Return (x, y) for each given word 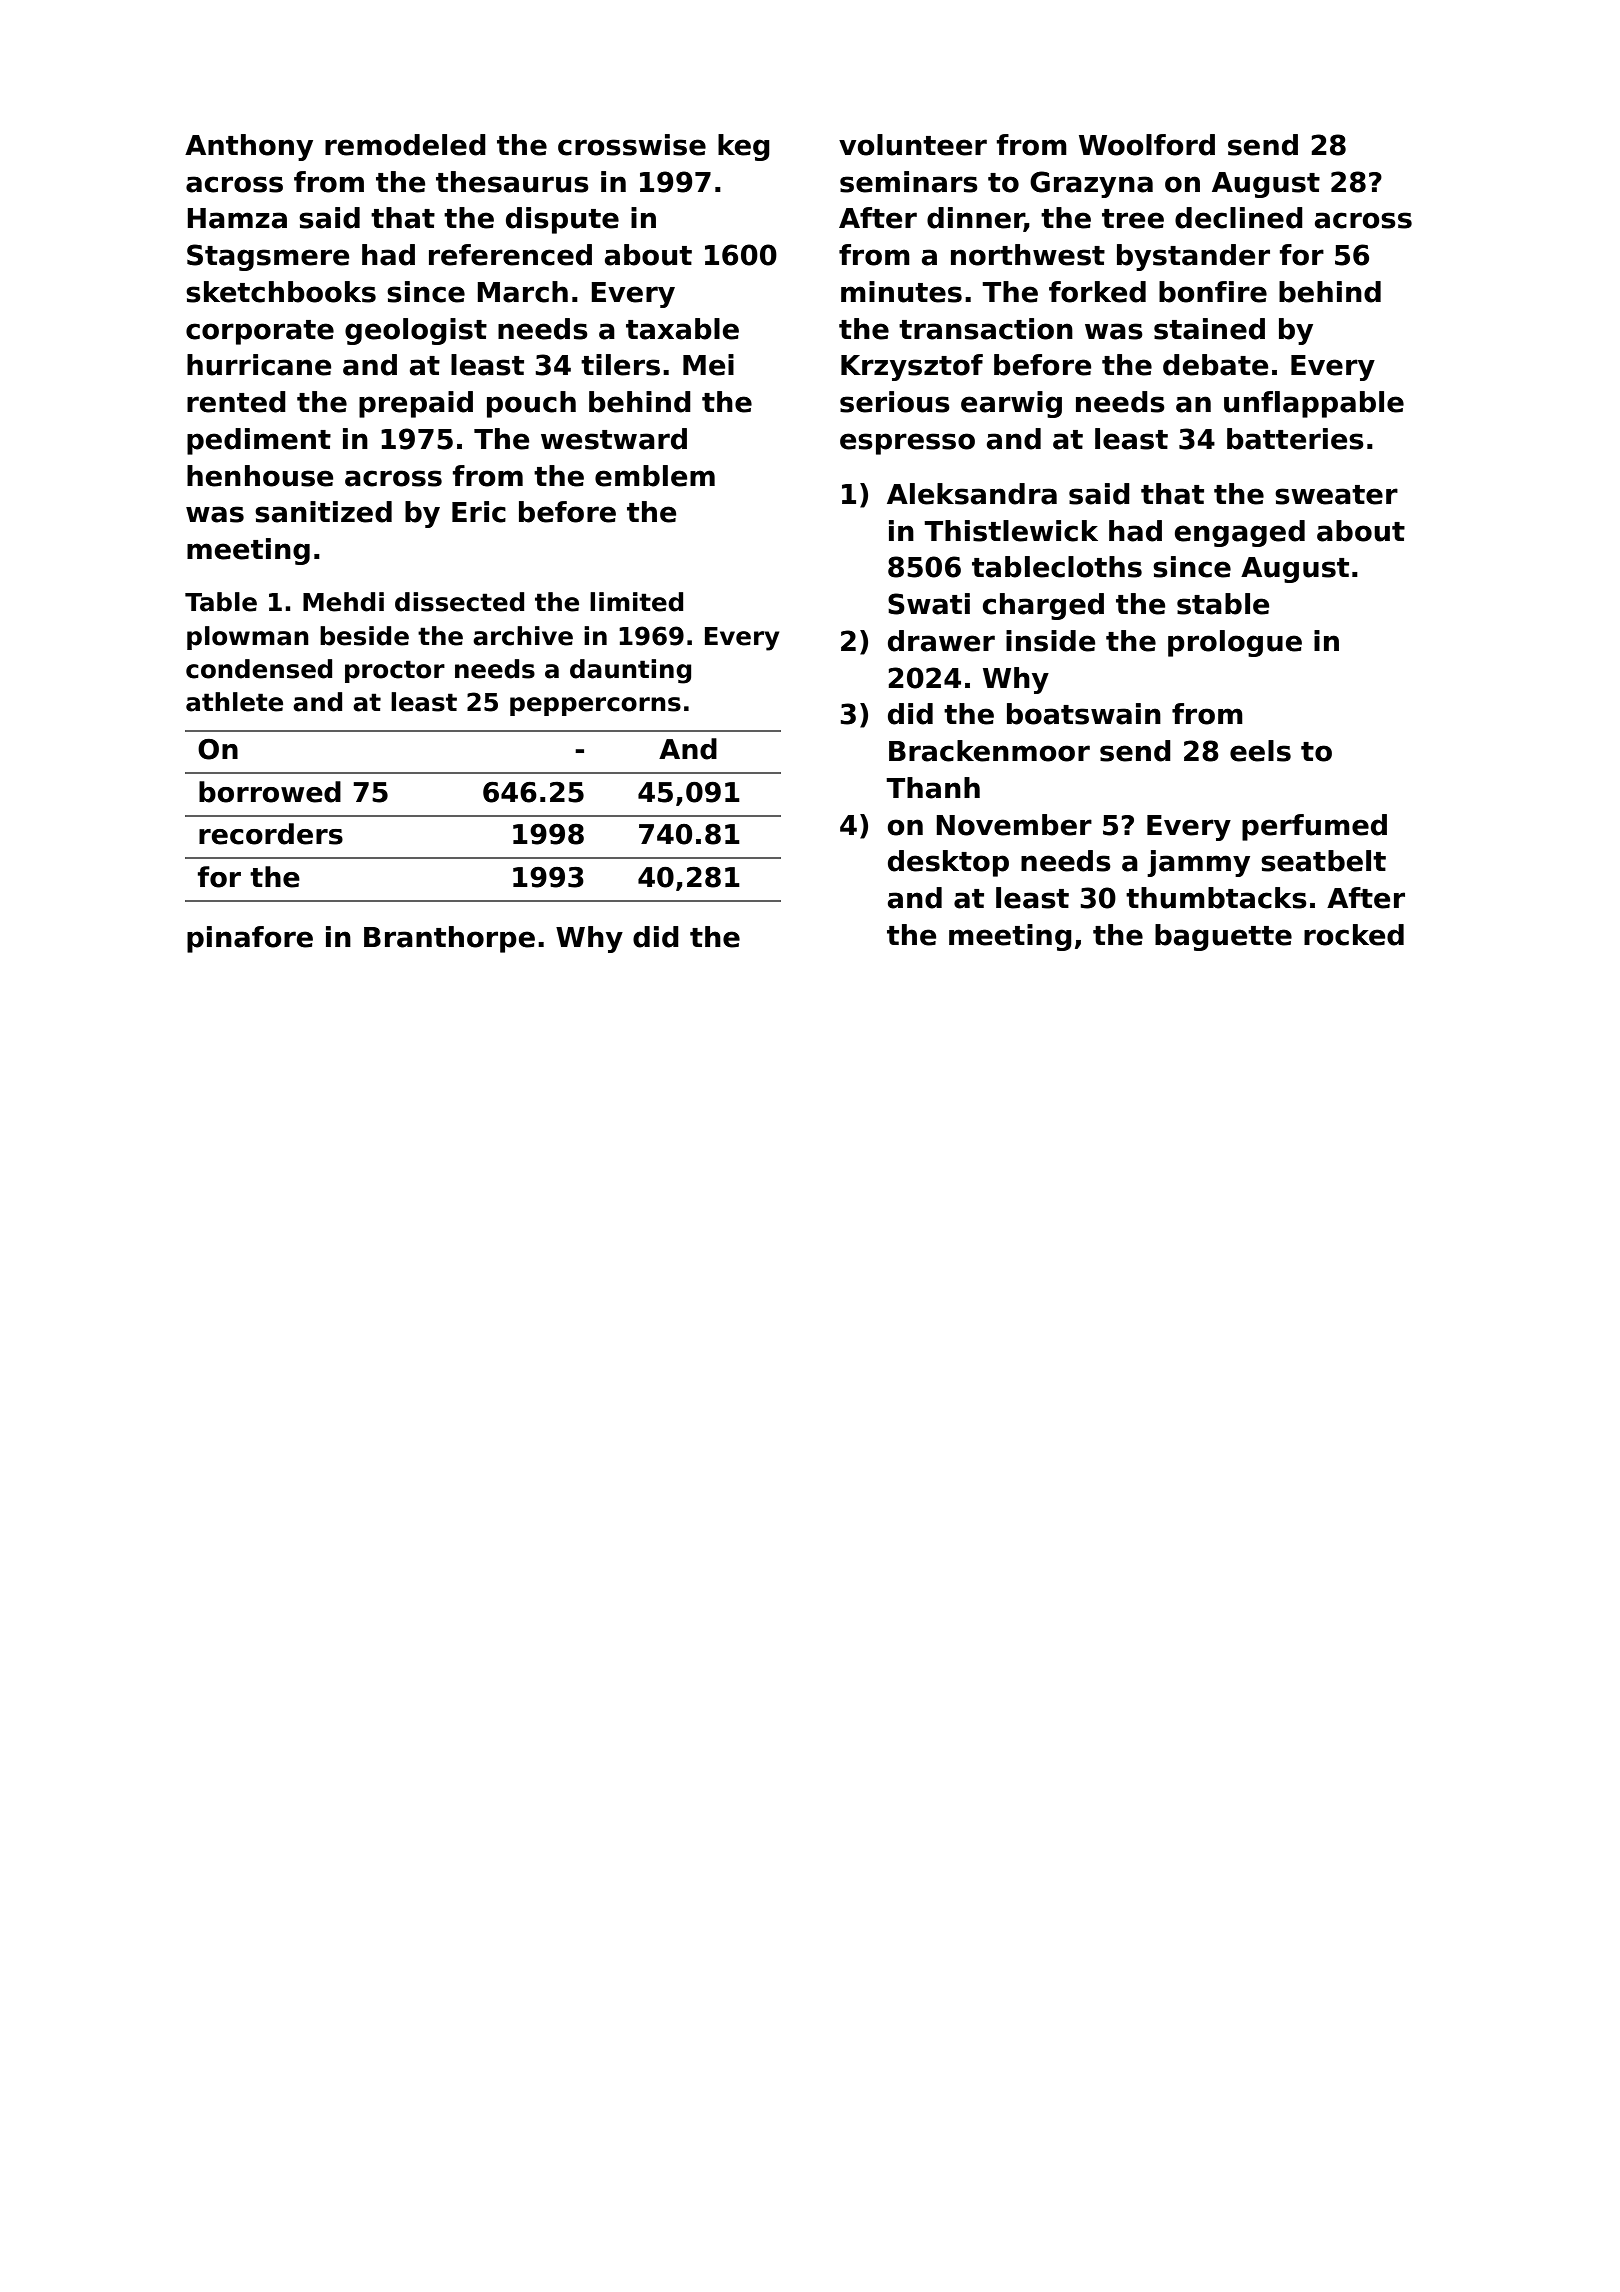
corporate (260, 332)
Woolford (1147, 145)
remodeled (405, 145)
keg (744, 147)
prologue (1235, 643)
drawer (941, 641)
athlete (234, 702)
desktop (948, 863)
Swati (929, 604)
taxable (682, 329)
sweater (1336, 495)
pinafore (250, 939)
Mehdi (343, 602)
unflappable (1314, 404)
